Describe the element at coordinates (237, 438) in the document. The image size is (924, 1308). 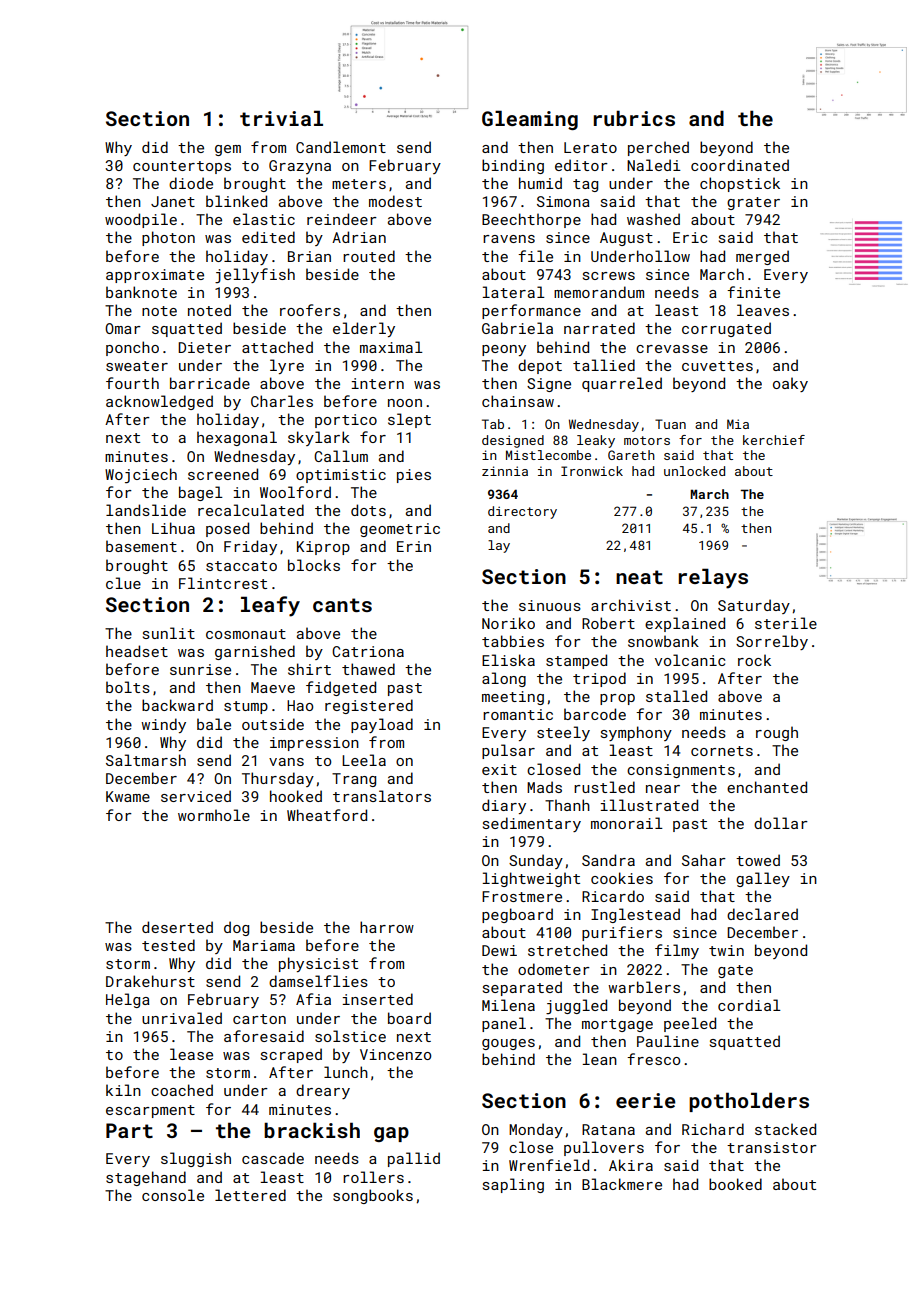
I see `hexagonal` at that location.
